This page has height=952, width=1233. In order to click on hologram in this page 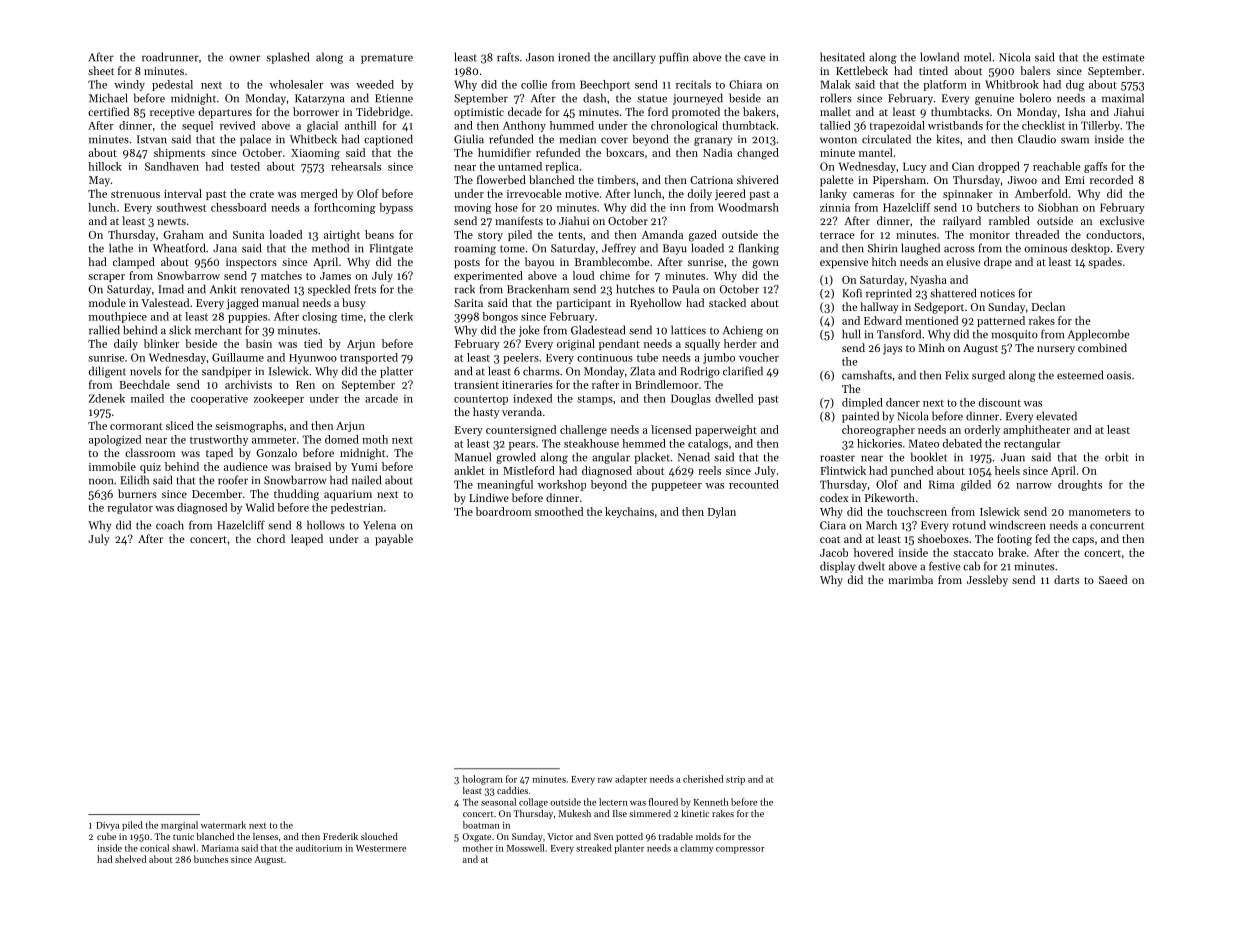, I will do `click(483, 780)`.
